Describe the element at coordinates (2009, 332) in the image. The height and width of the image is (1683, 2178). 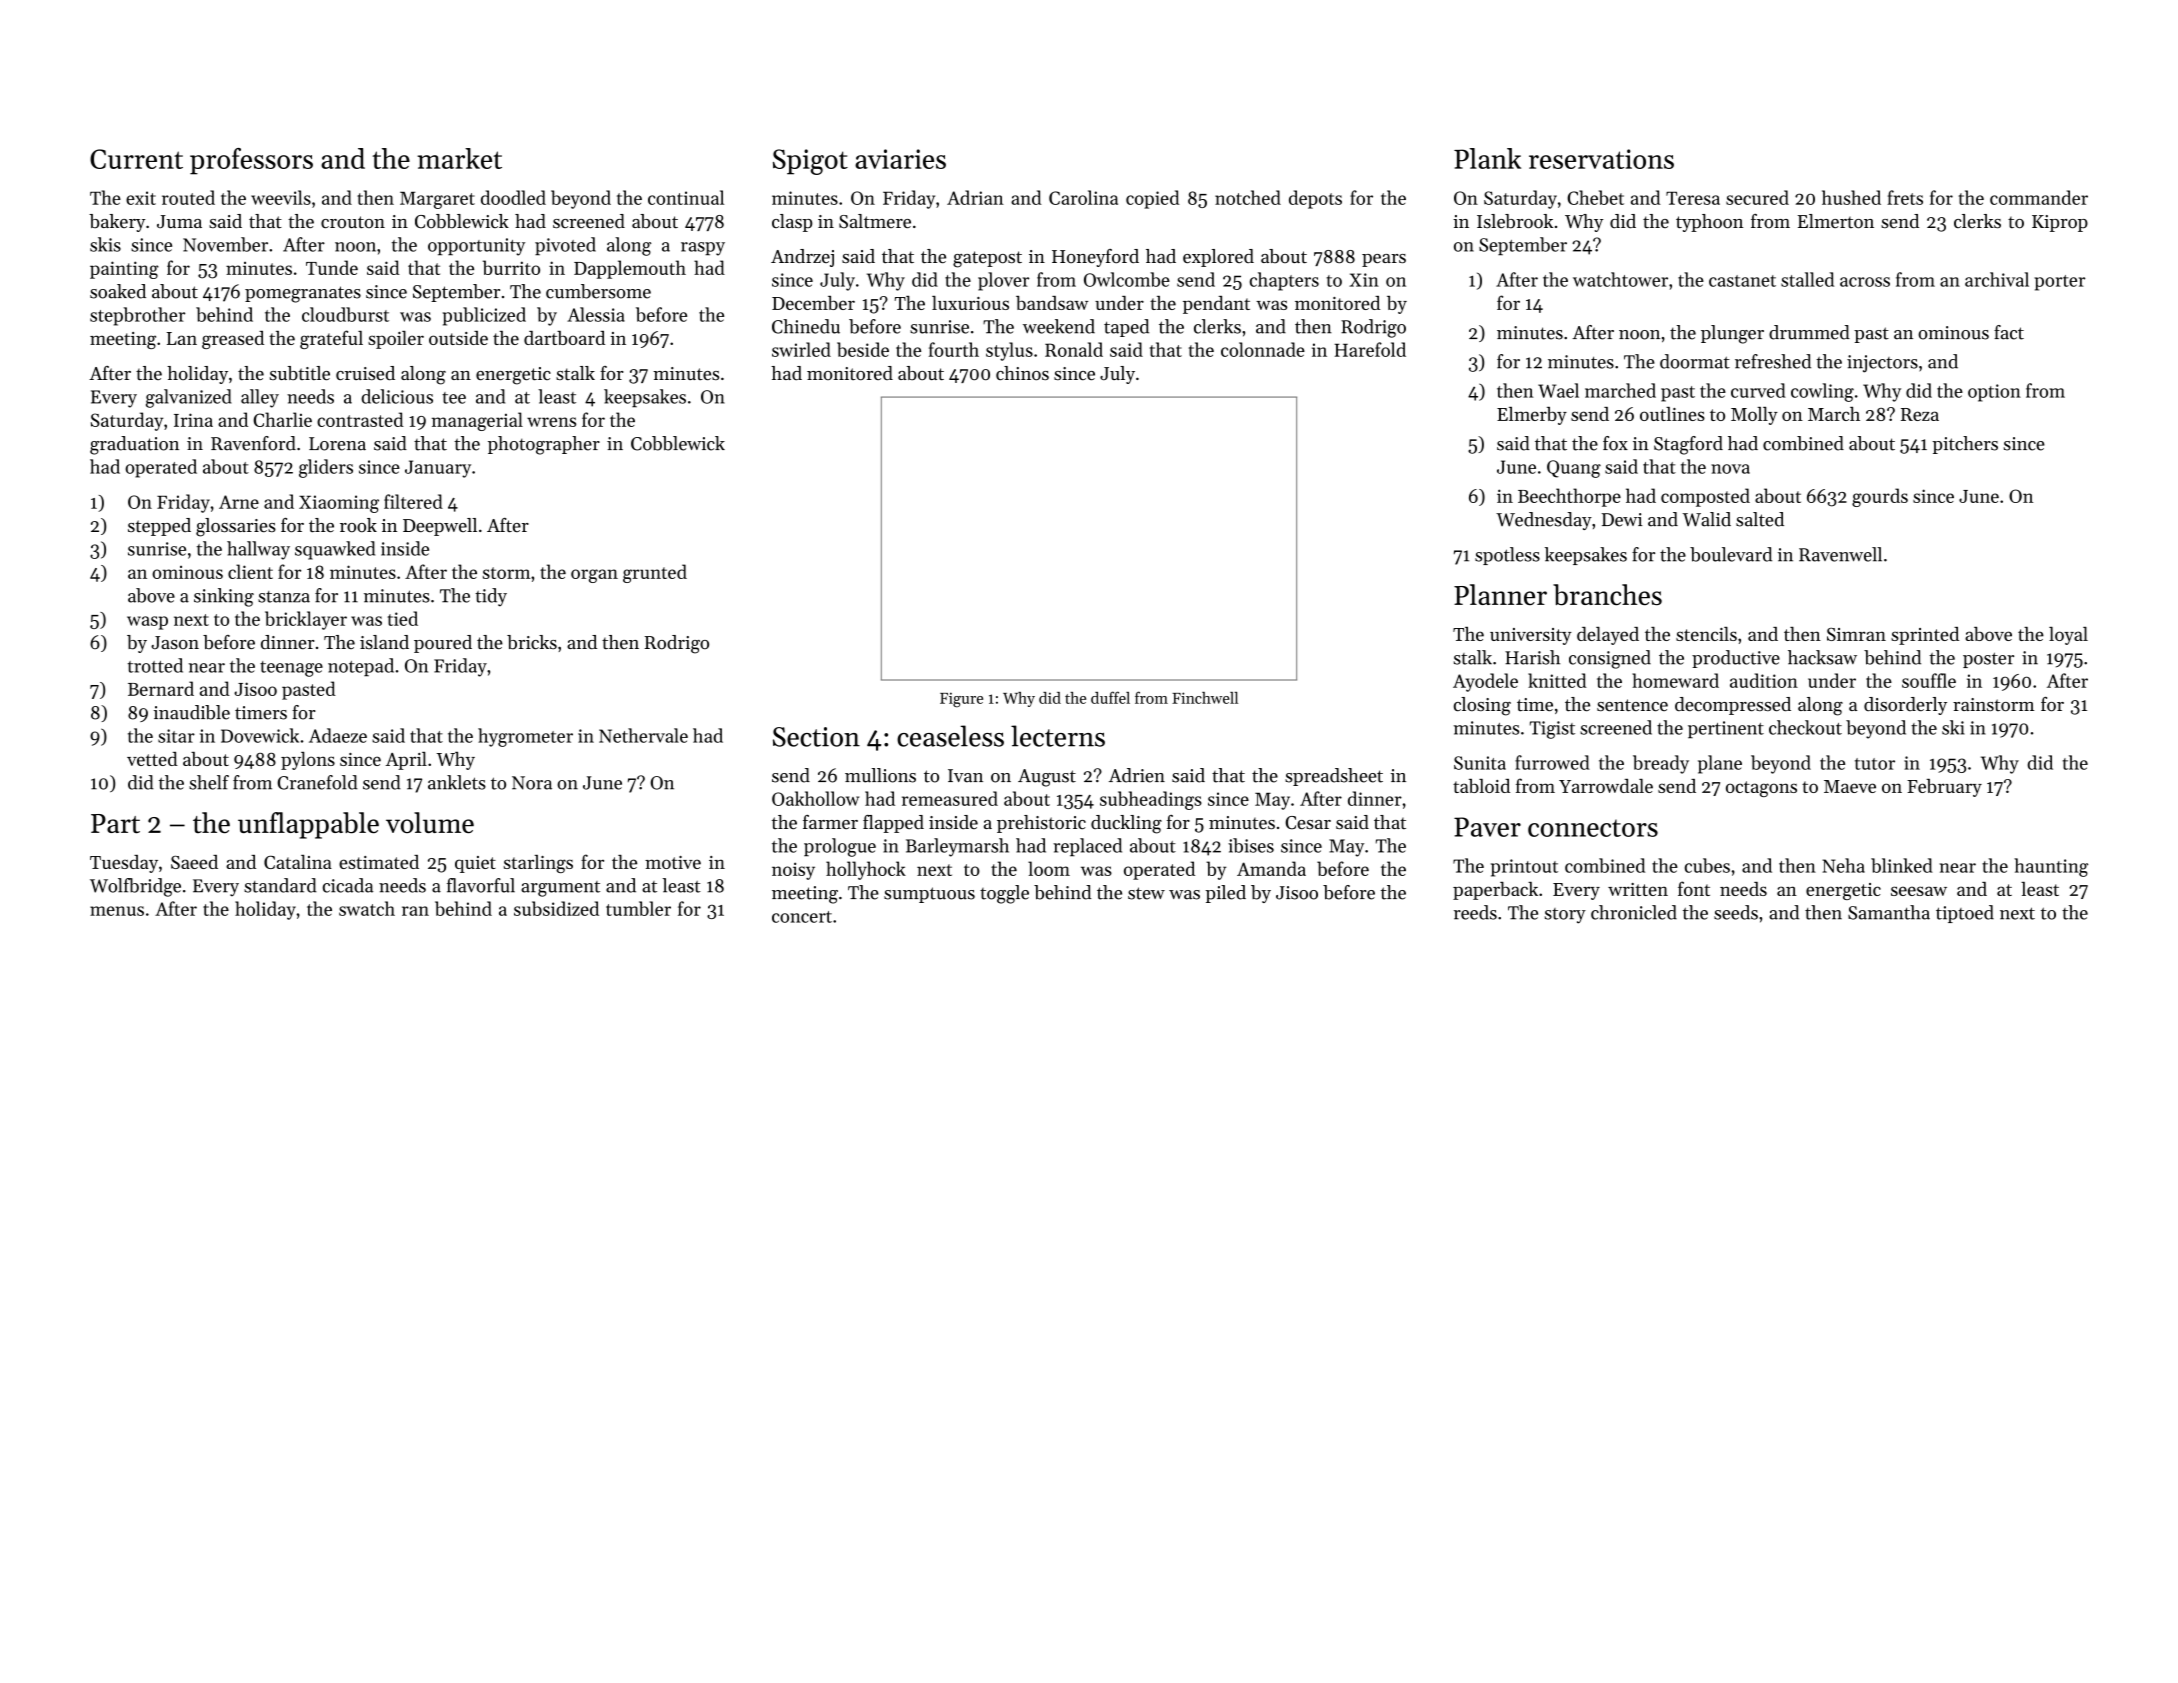
I see `fact` at that location.
